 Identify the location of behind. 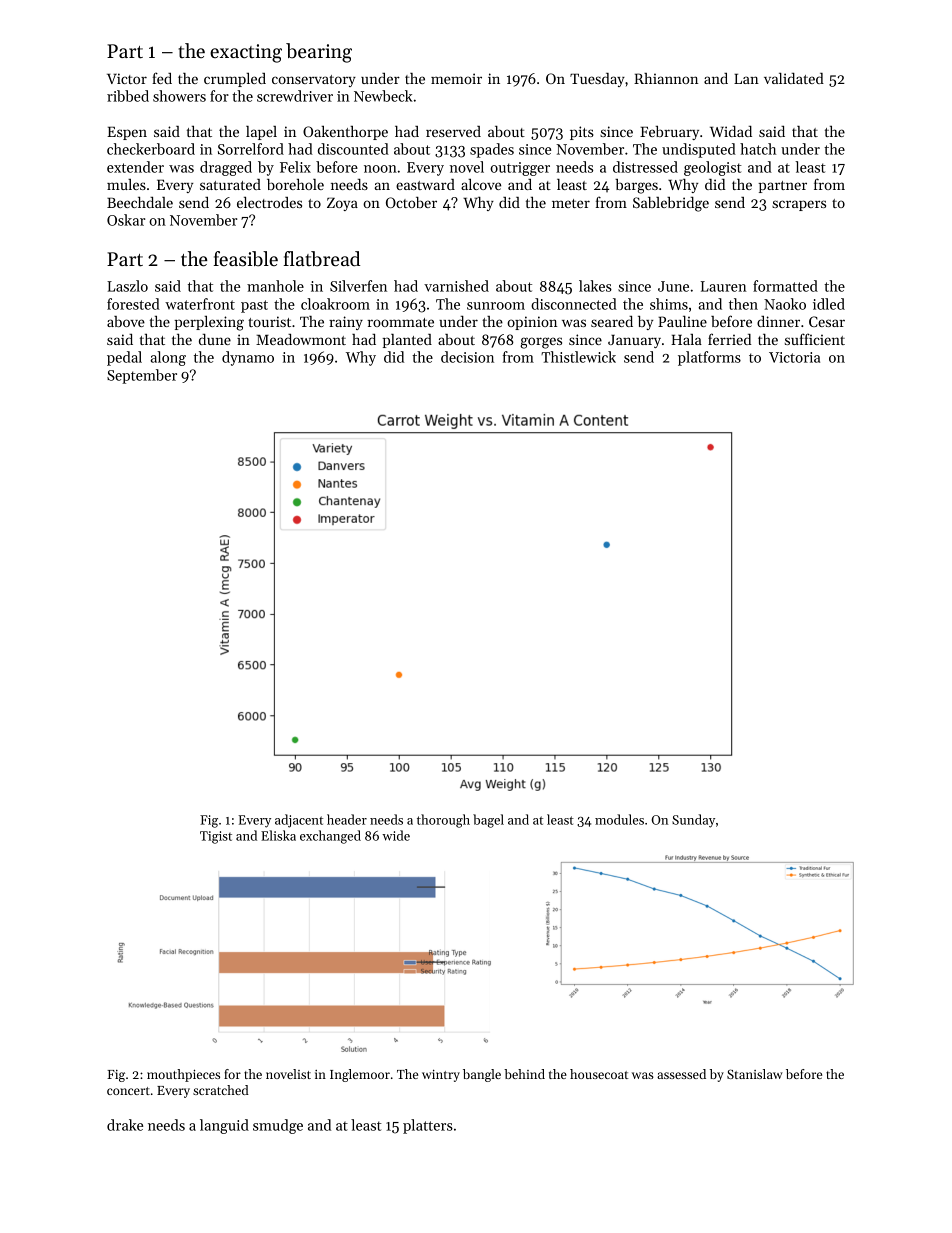
(524, 1074).
